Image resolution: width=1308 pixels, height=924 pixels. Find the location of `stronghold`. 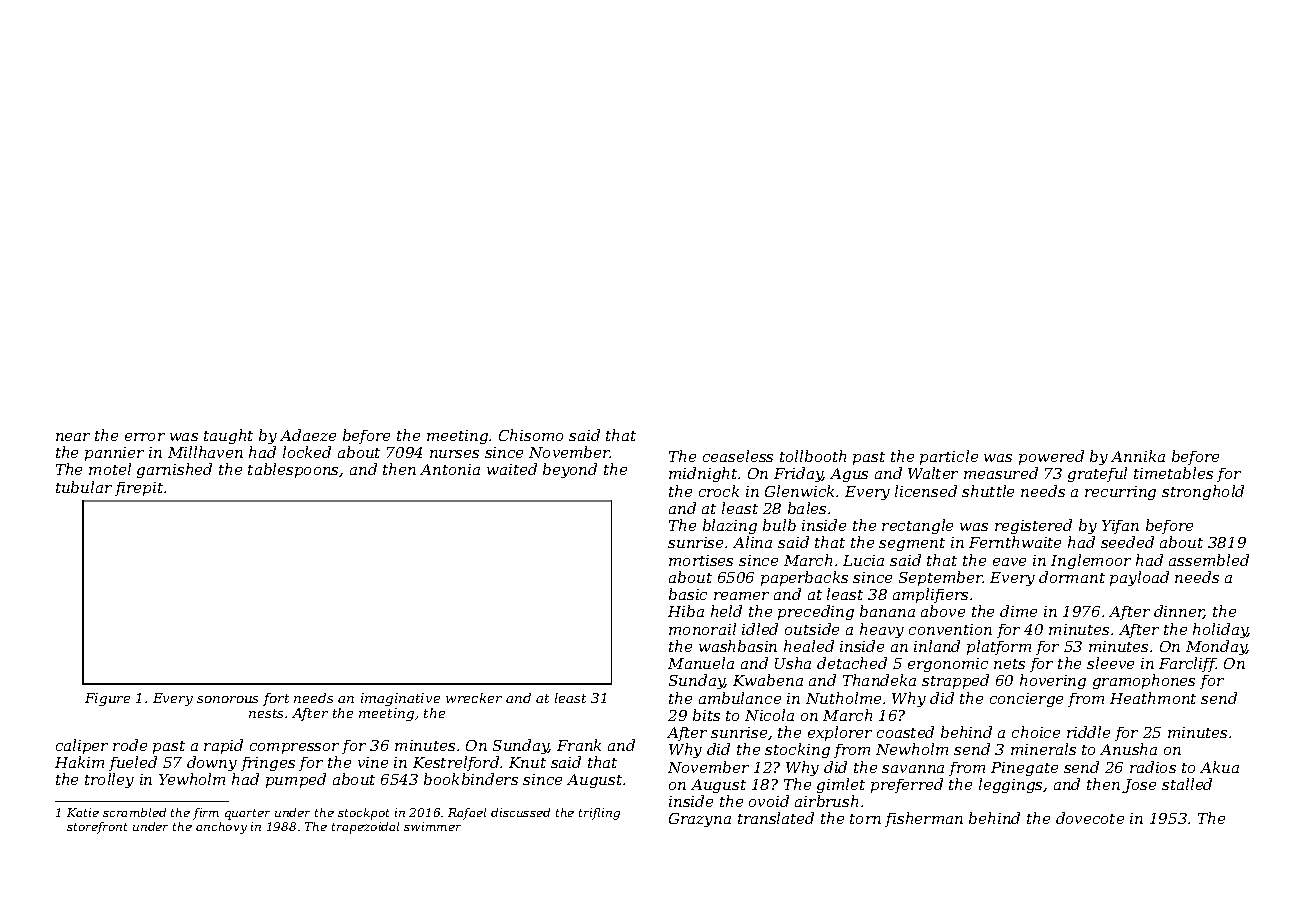

stronghold is located at coordinates (1203, 492).
